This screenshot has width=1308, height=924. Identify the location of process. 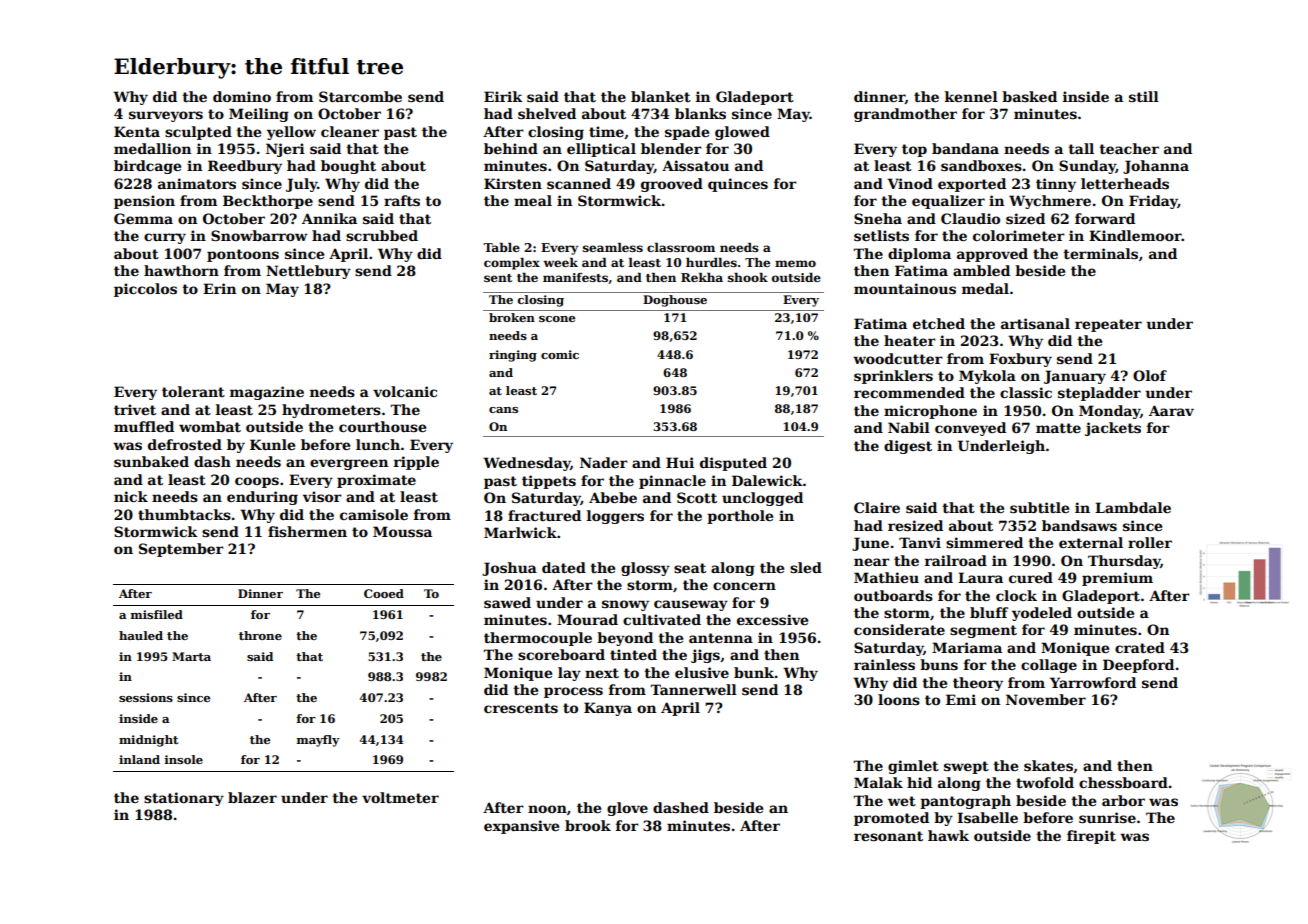
(573, 692).
